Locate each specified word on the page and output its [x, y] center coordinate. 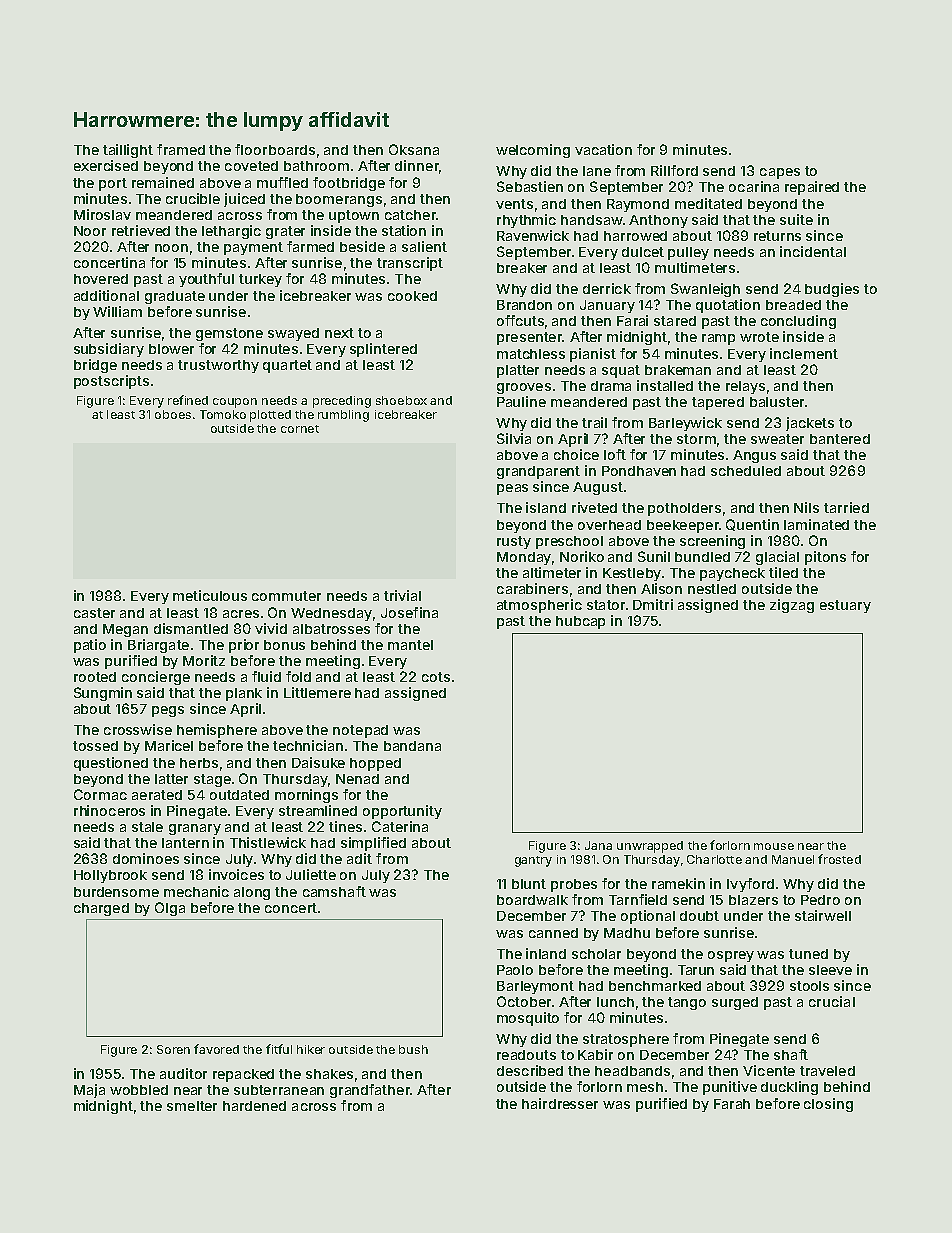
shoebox [401, 400]
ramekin [678, 883]
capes [780, 173]
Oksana [414, 149]
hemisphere [217, 731]
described [530, 1070]
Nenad [357, 779]
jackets [810, 424]
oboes [173, 414]
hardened [254, 1106]
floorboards [275, 149]
